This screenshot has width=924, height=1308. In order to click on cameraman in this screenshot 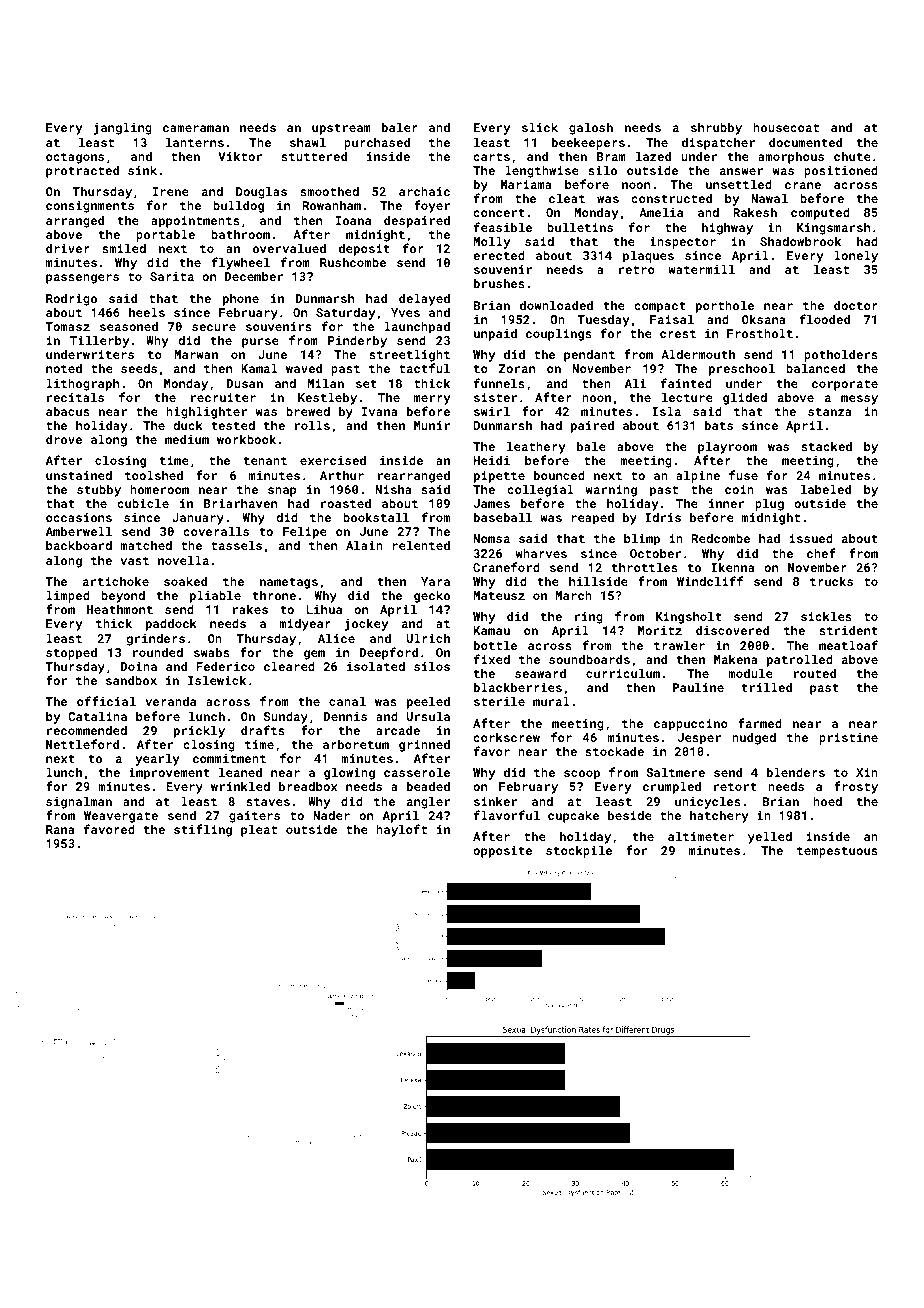, I will do `click(196, 128)`.
